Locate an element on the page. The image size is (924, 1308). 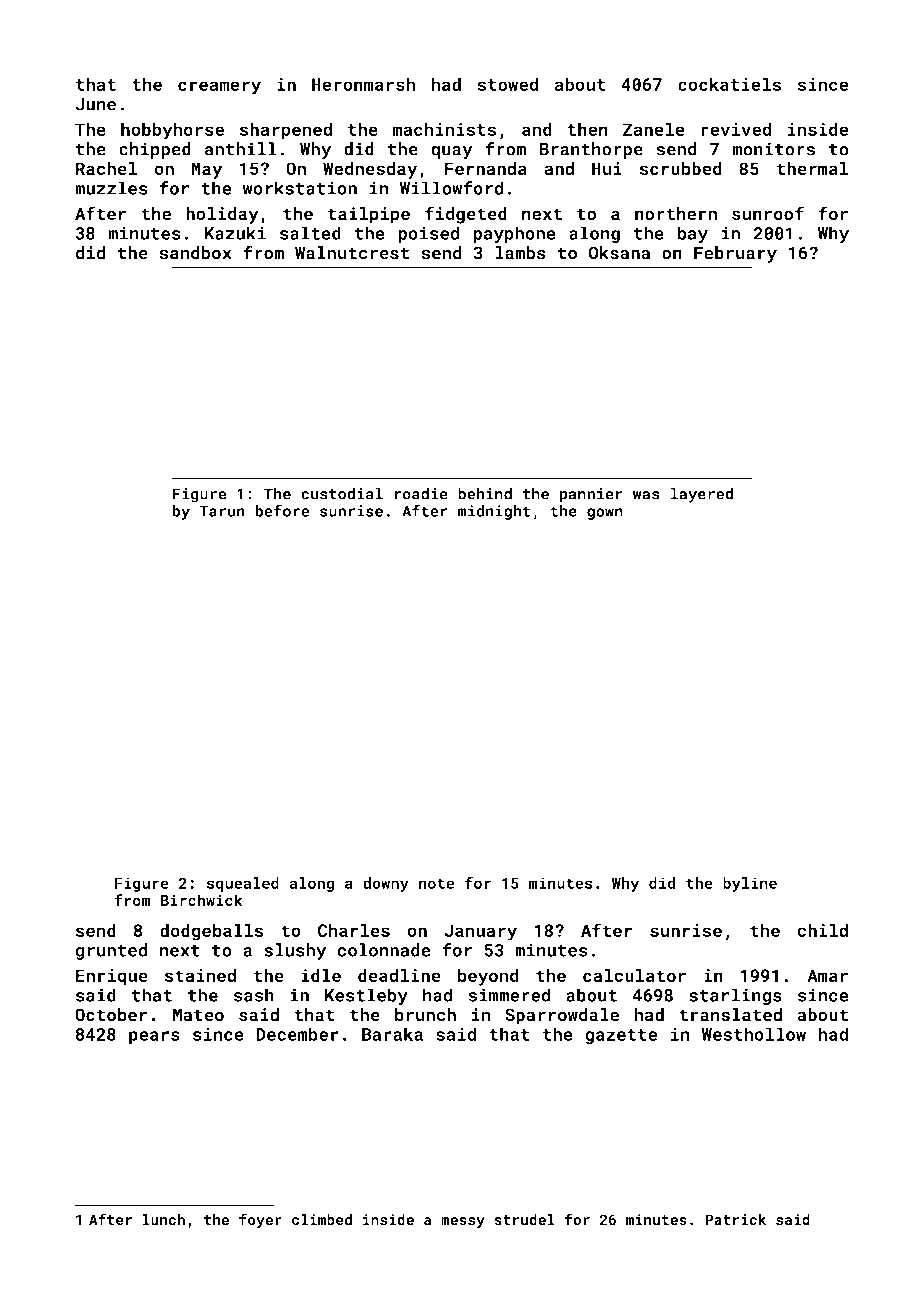
Patrick is located at coordinates (736, 1220).
